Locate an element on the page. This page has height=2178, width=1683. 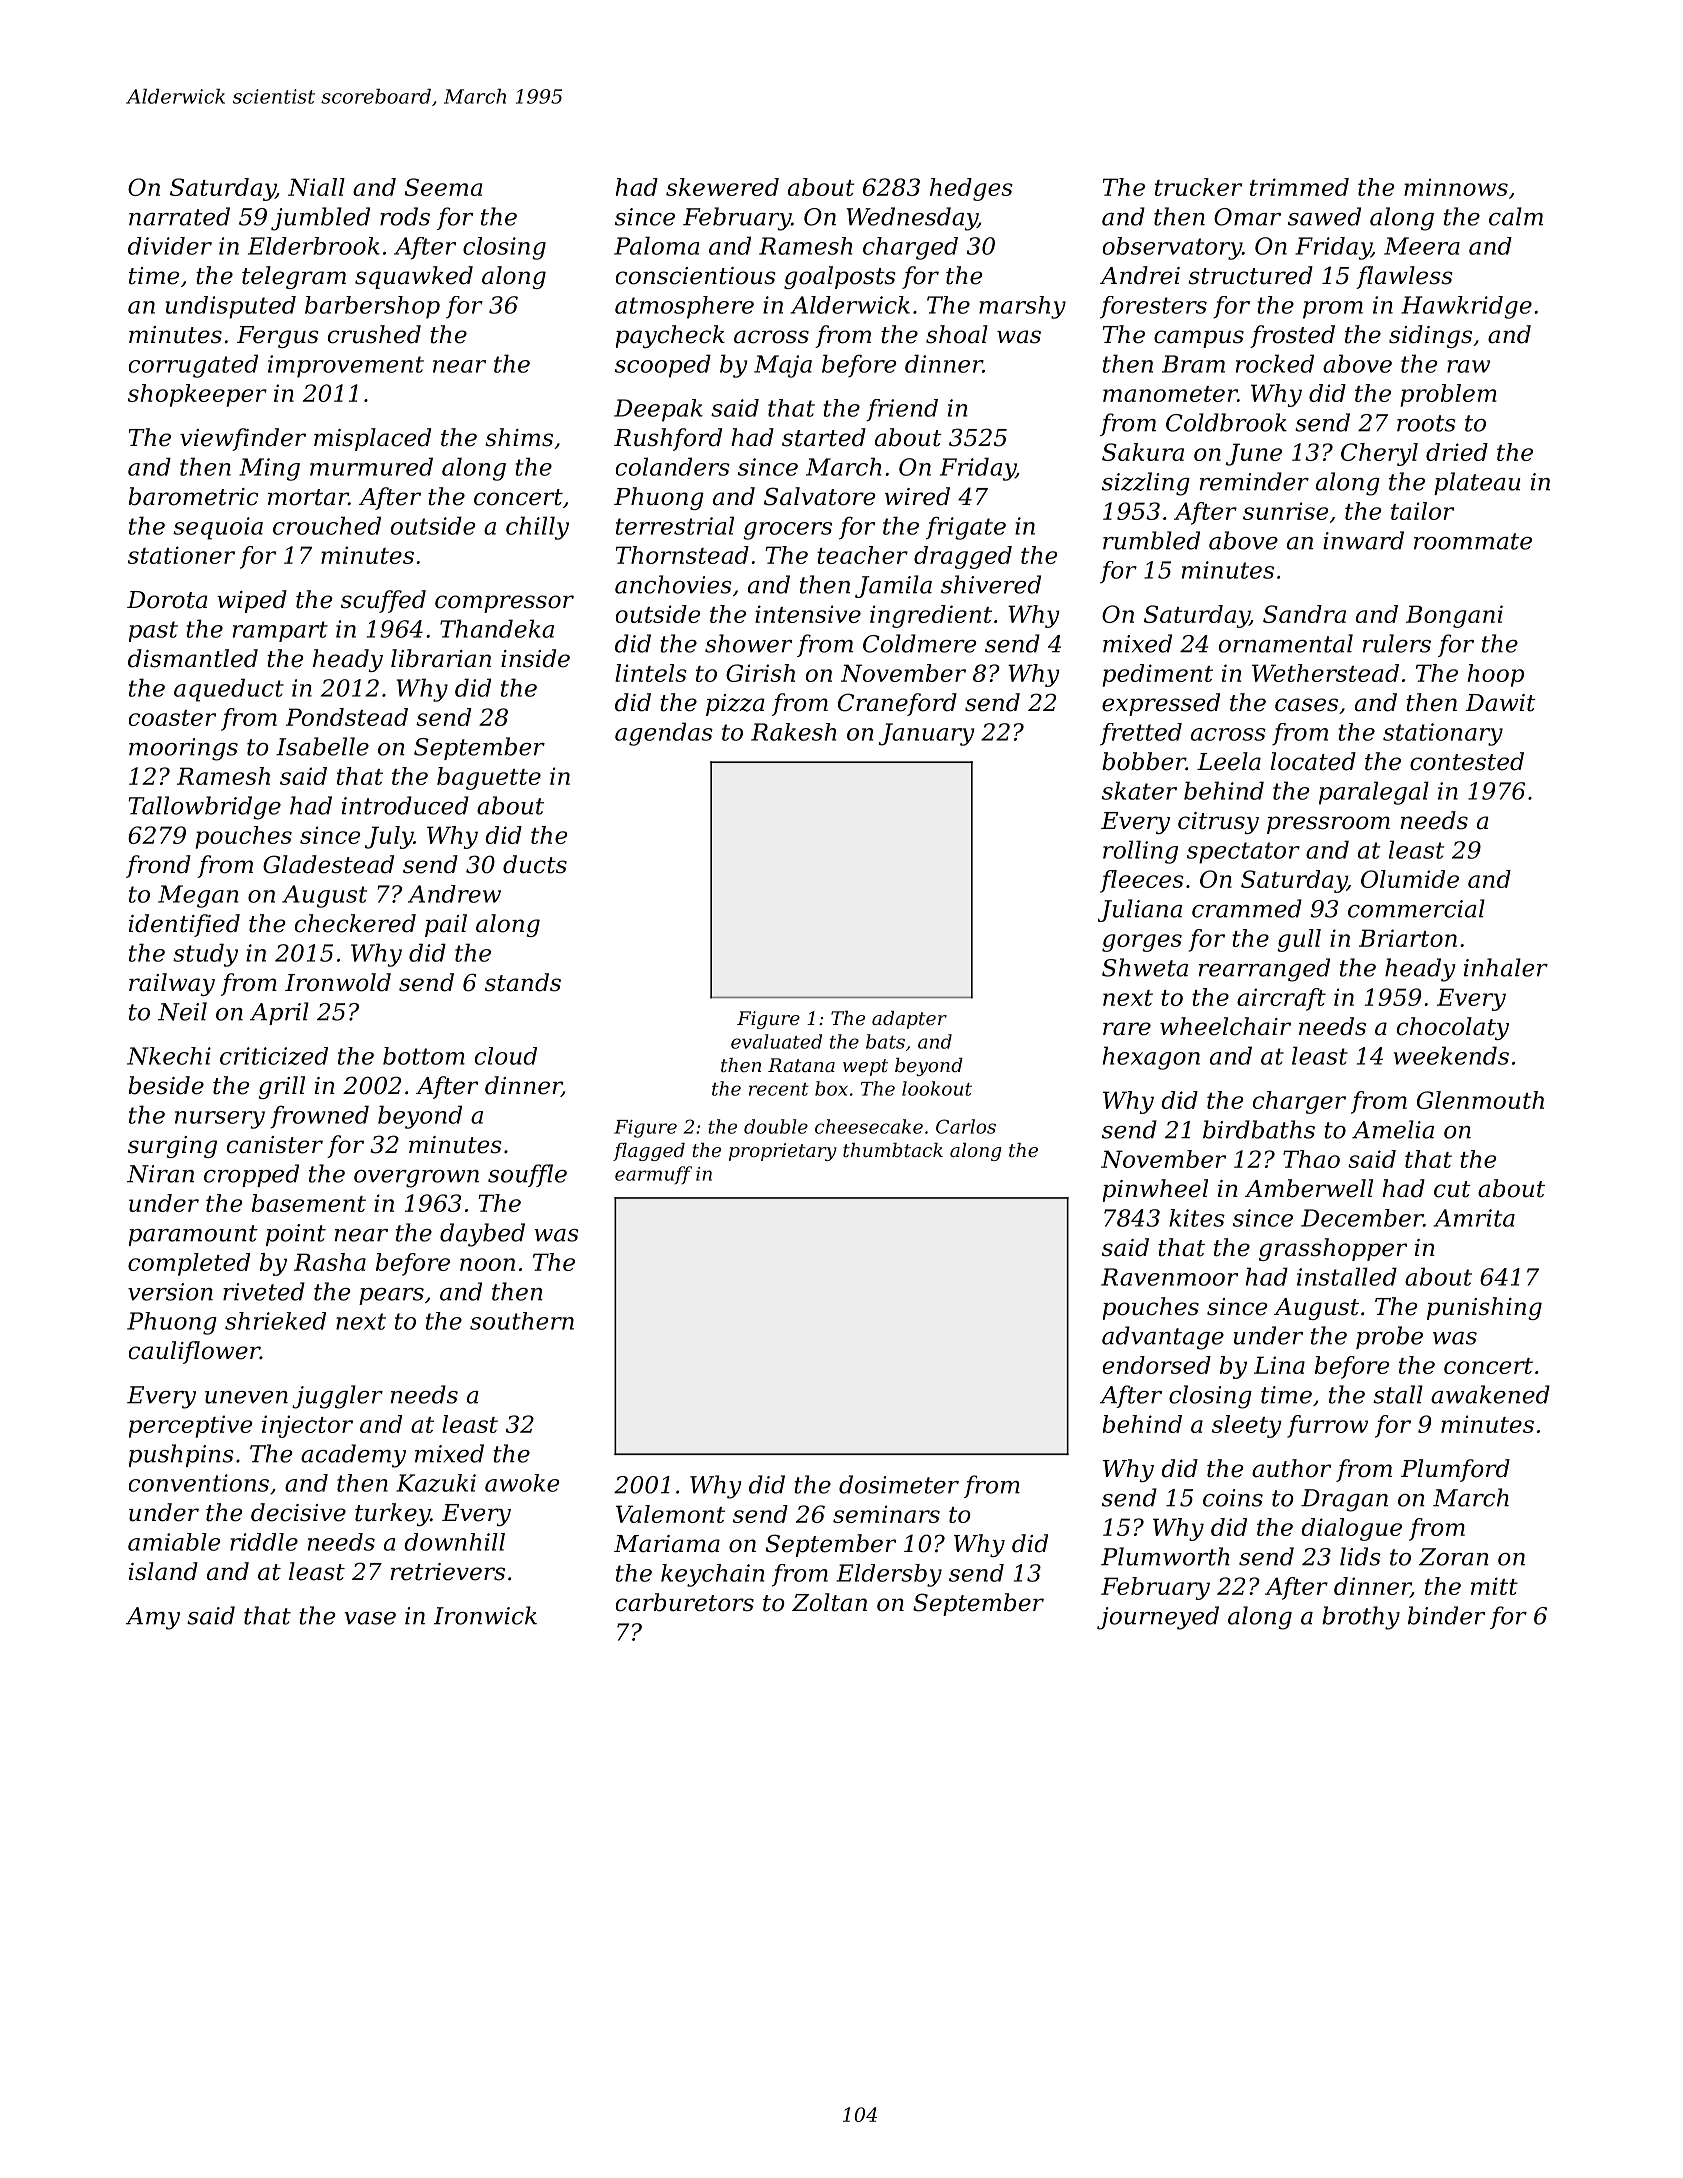
vase is located at coordinates (370, 1618).
